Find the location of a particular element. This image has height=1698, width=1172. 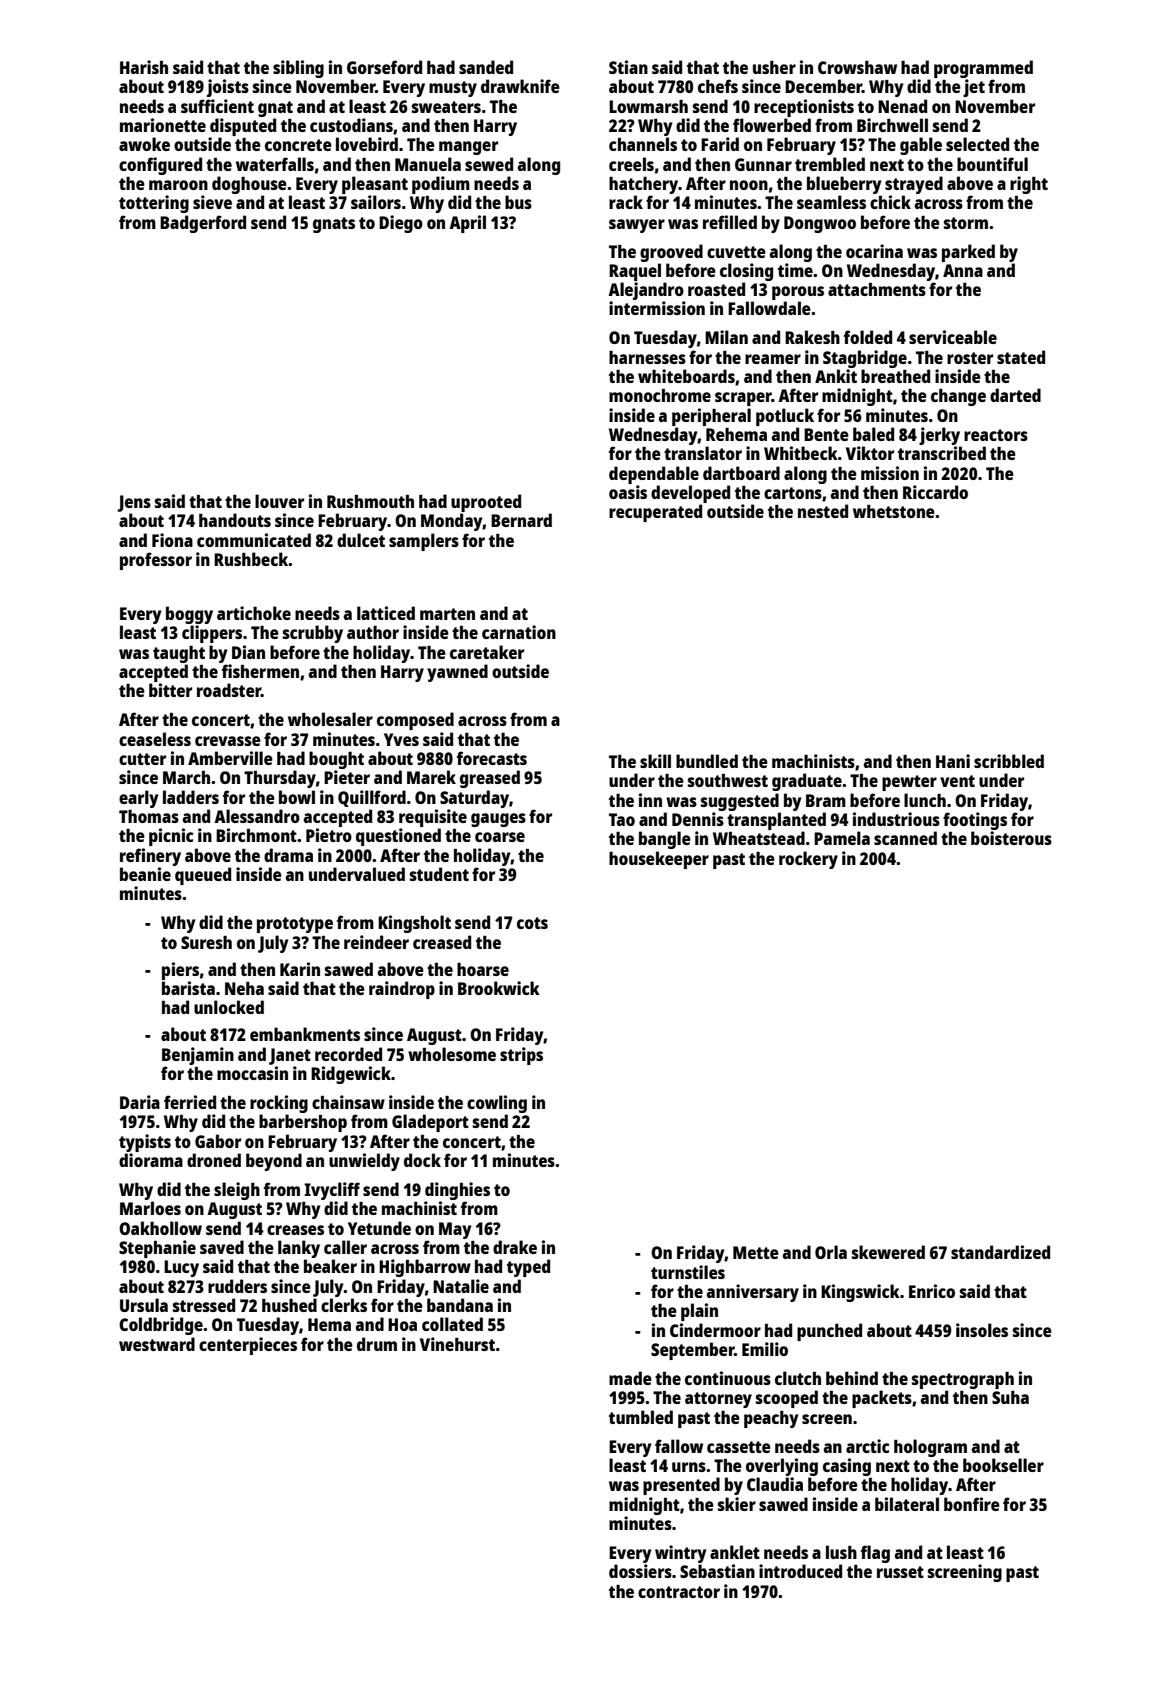

author is located at coordinates (373, 632).
